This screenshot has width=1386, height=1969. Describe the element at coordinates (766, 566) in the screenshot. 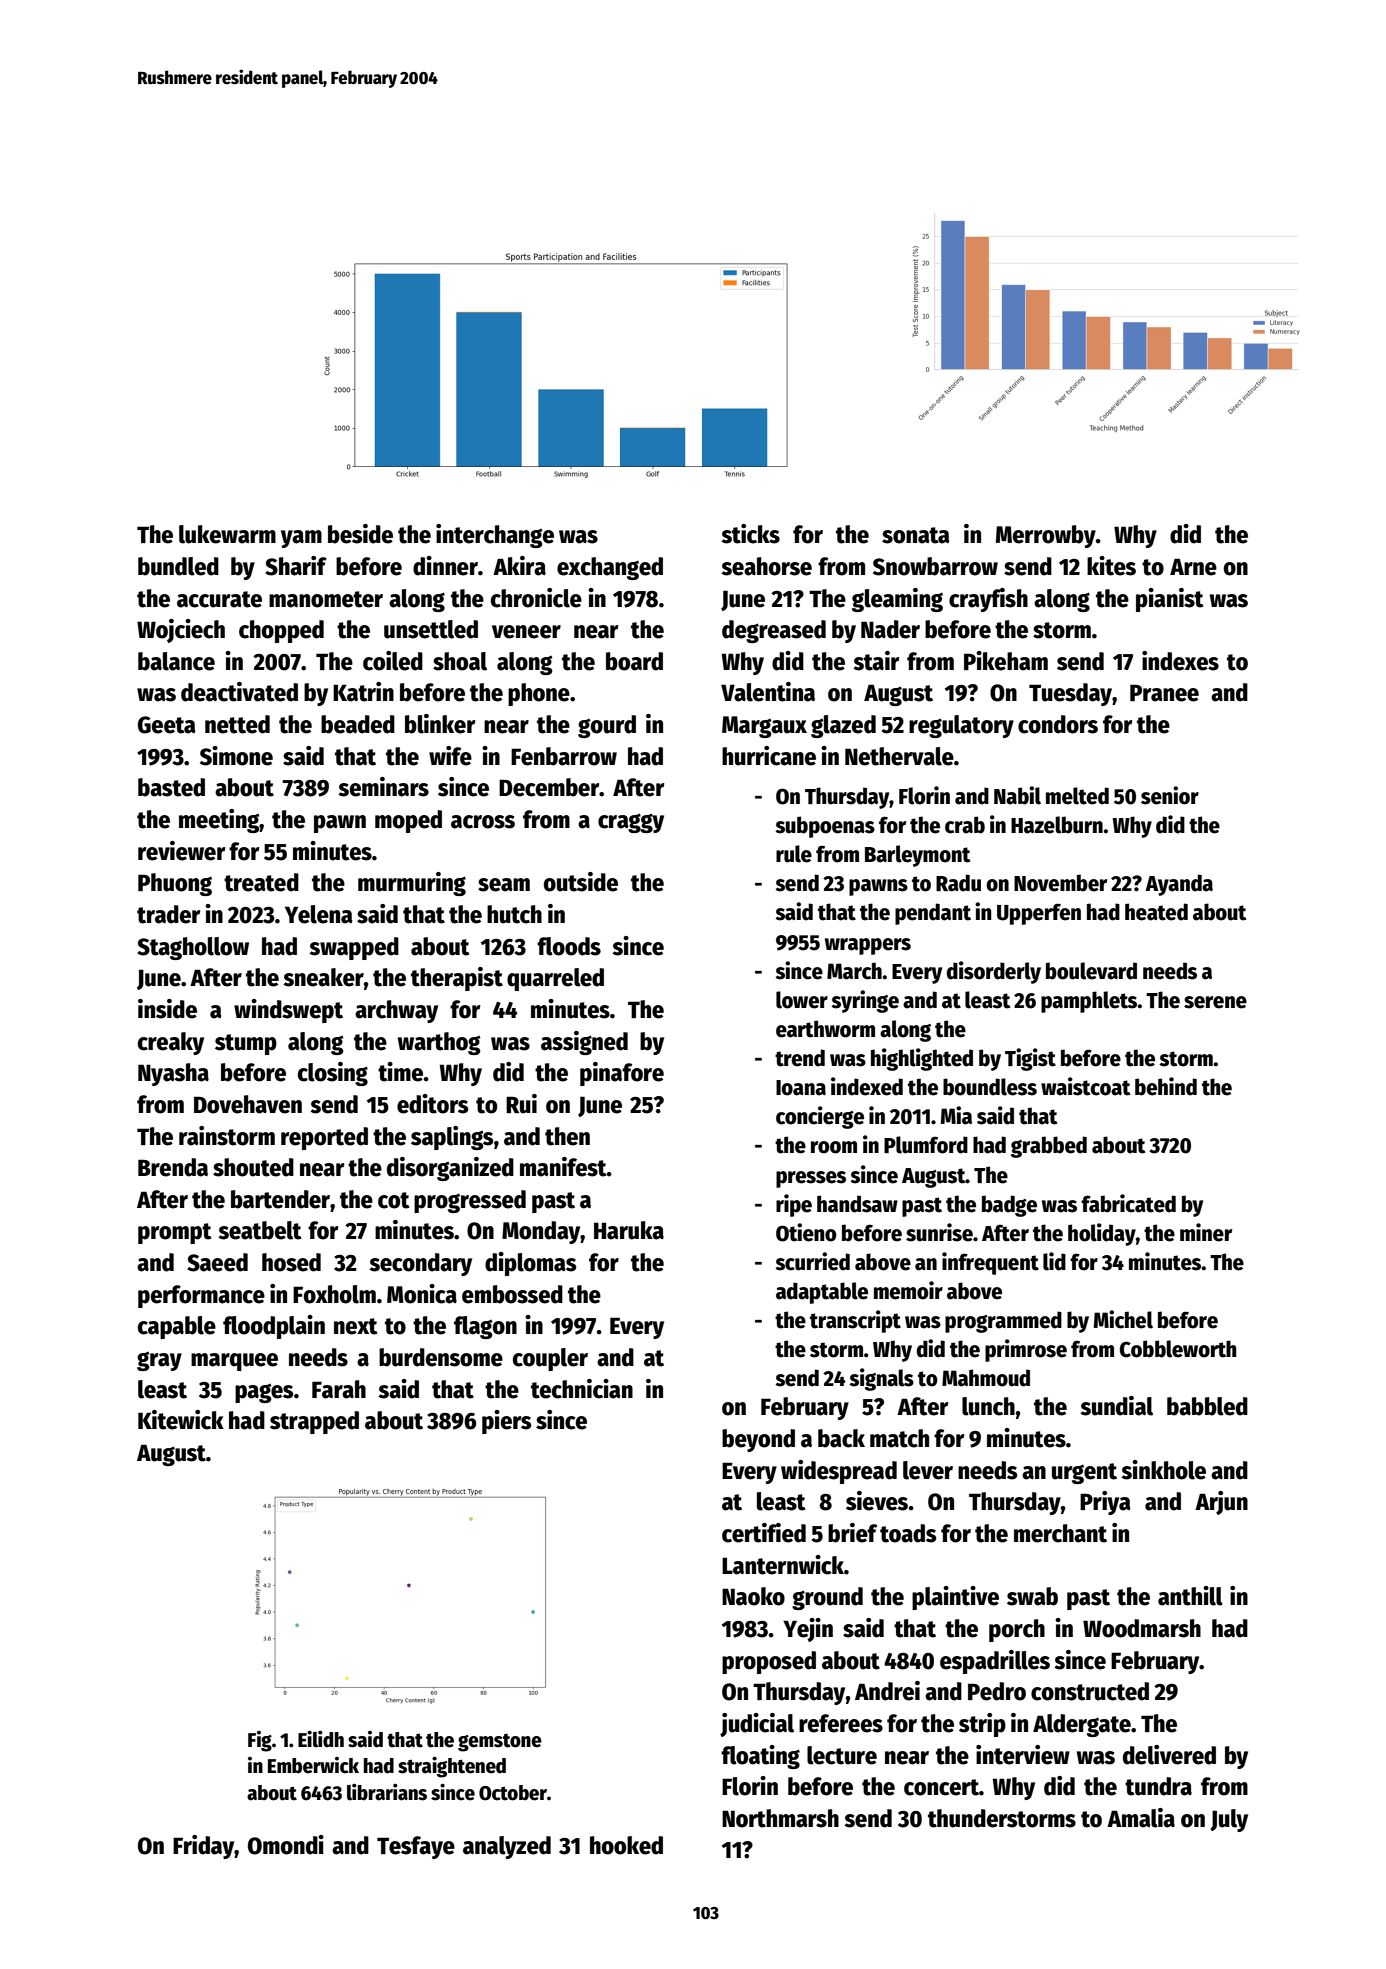

I see `seahorse` at that location.
